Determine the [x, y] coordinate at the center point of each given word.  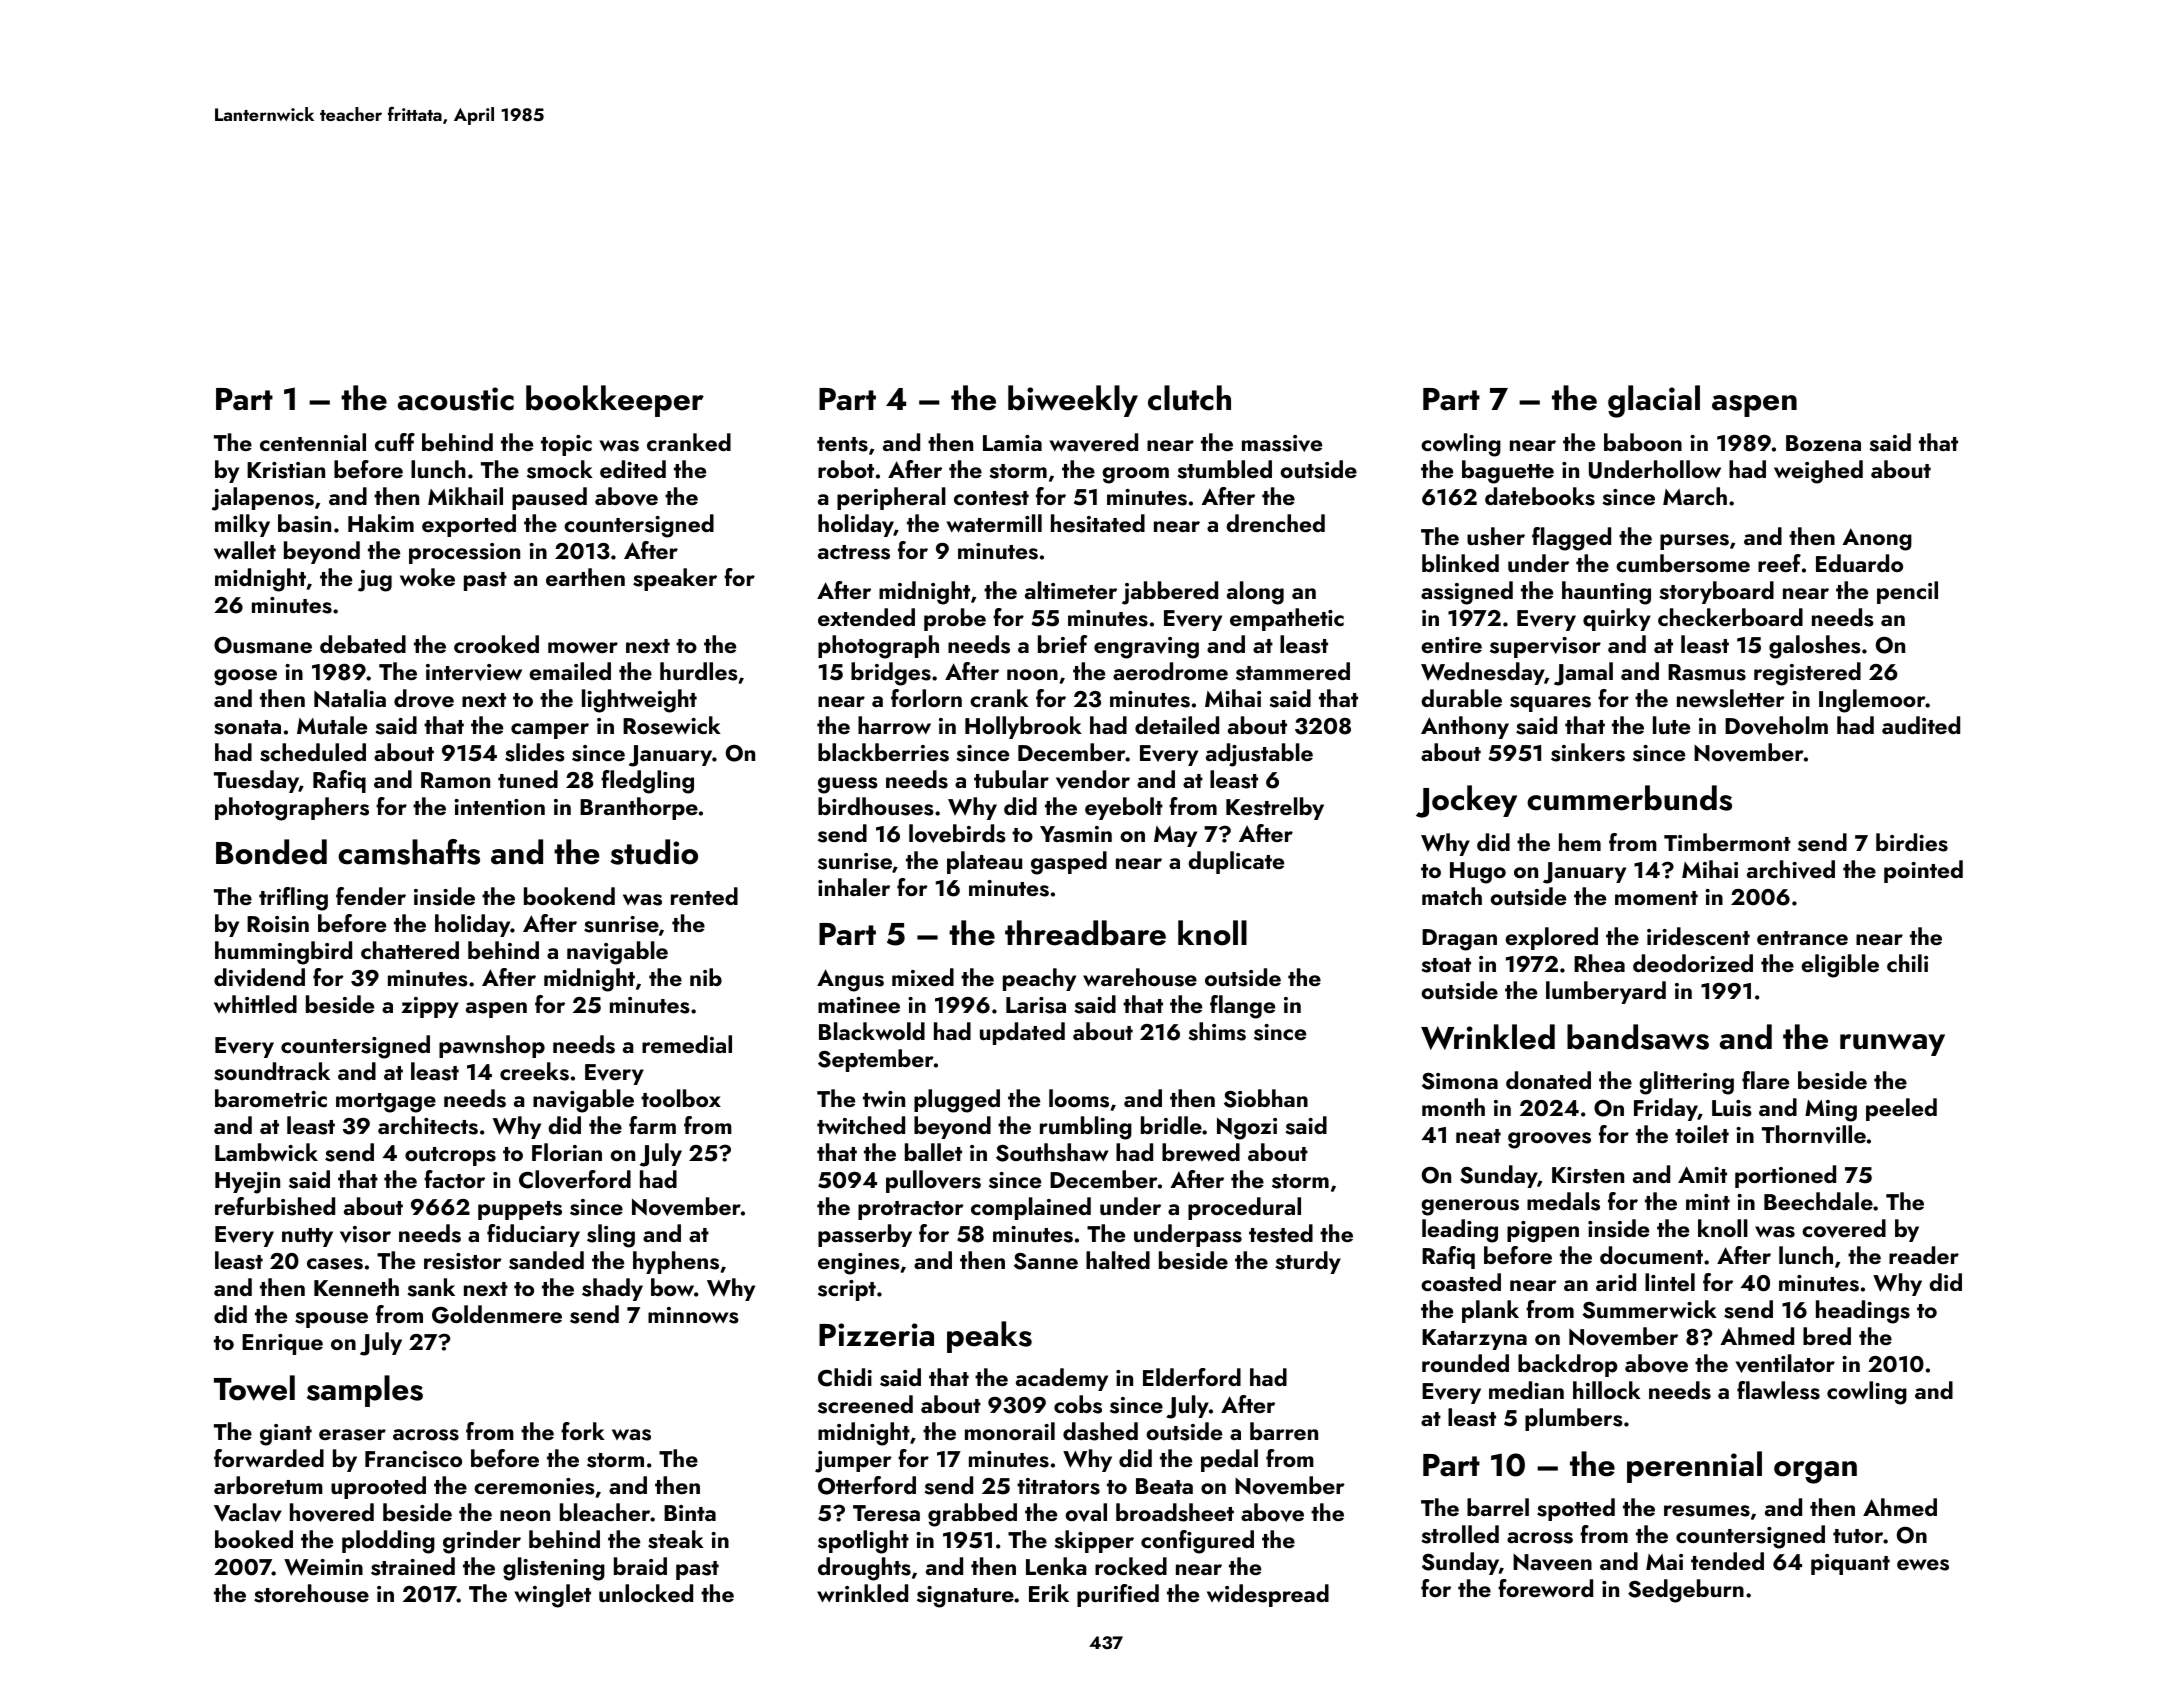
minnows [693, 1315]
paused [549, 498]
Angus [850, 980]
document [1651, 1255]
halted [1118, 1260]
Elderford [1192, 1377]
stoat [1446, 965]
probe [955, 619]
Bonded [271, 852]
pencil [1907, 592]
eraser [352, 1435]
